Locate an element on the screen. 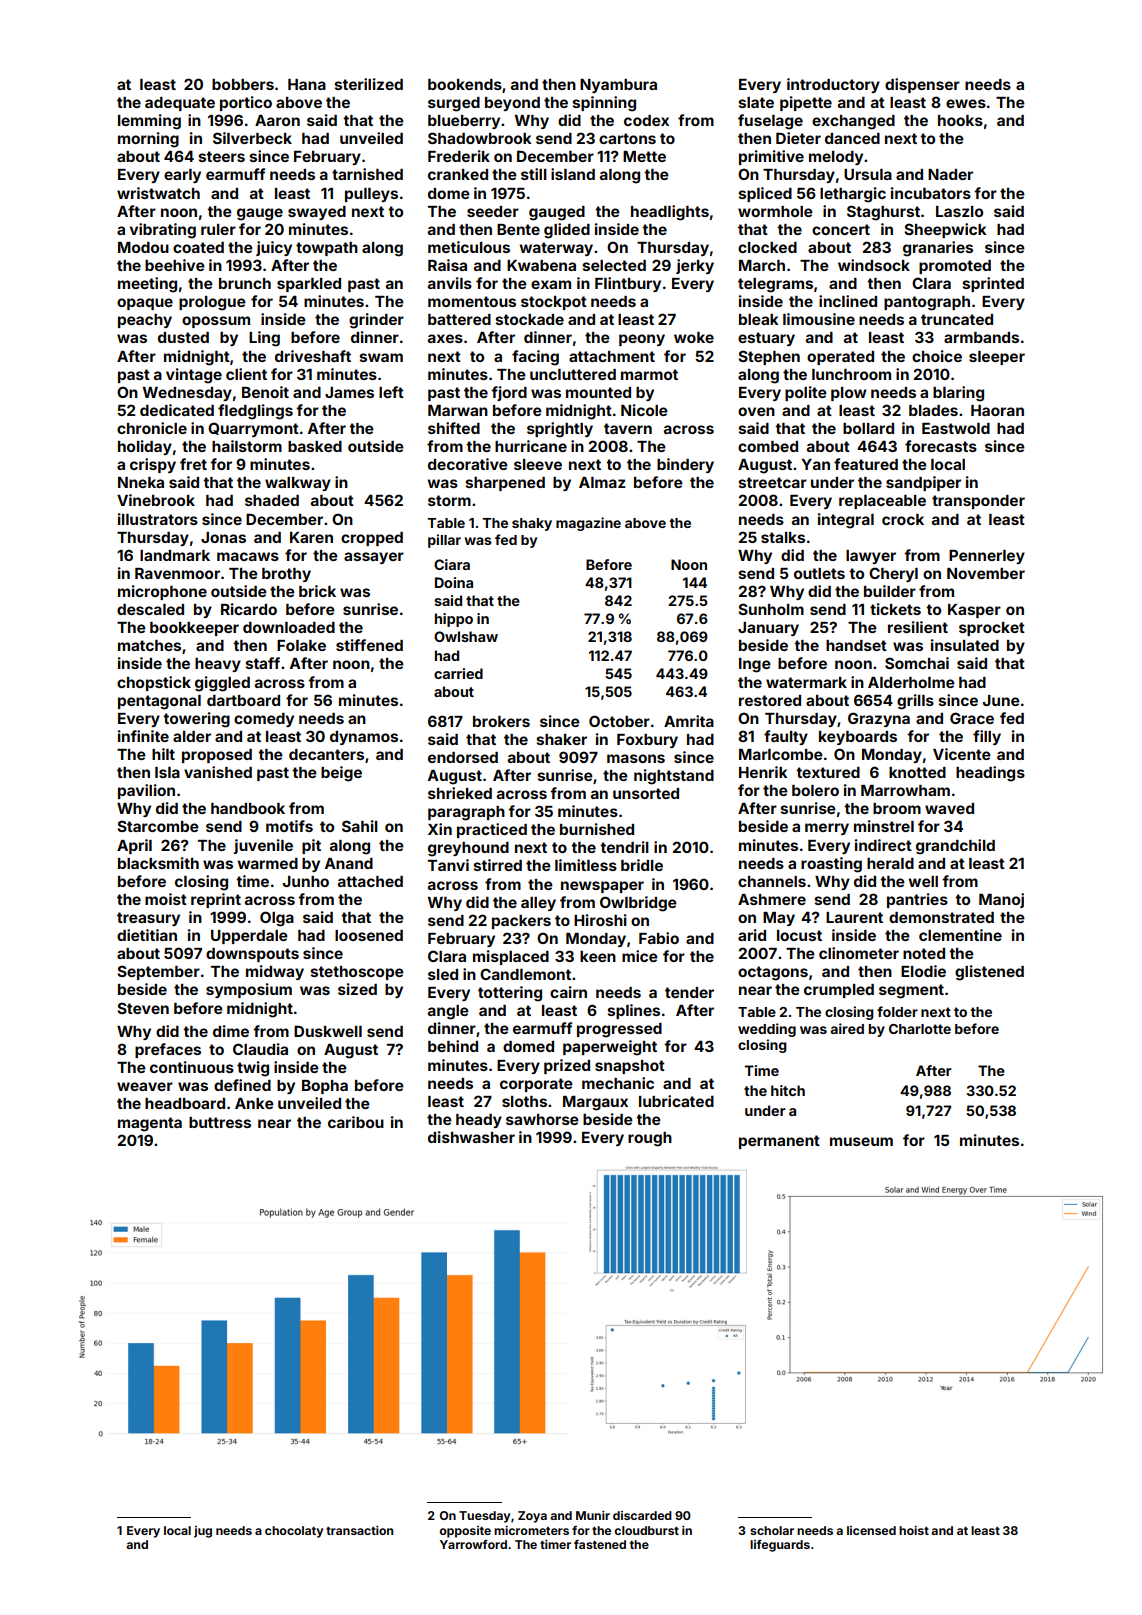 This screenshot has height=1615, width=1142. nightstand is located at coordinates (674, 777).
